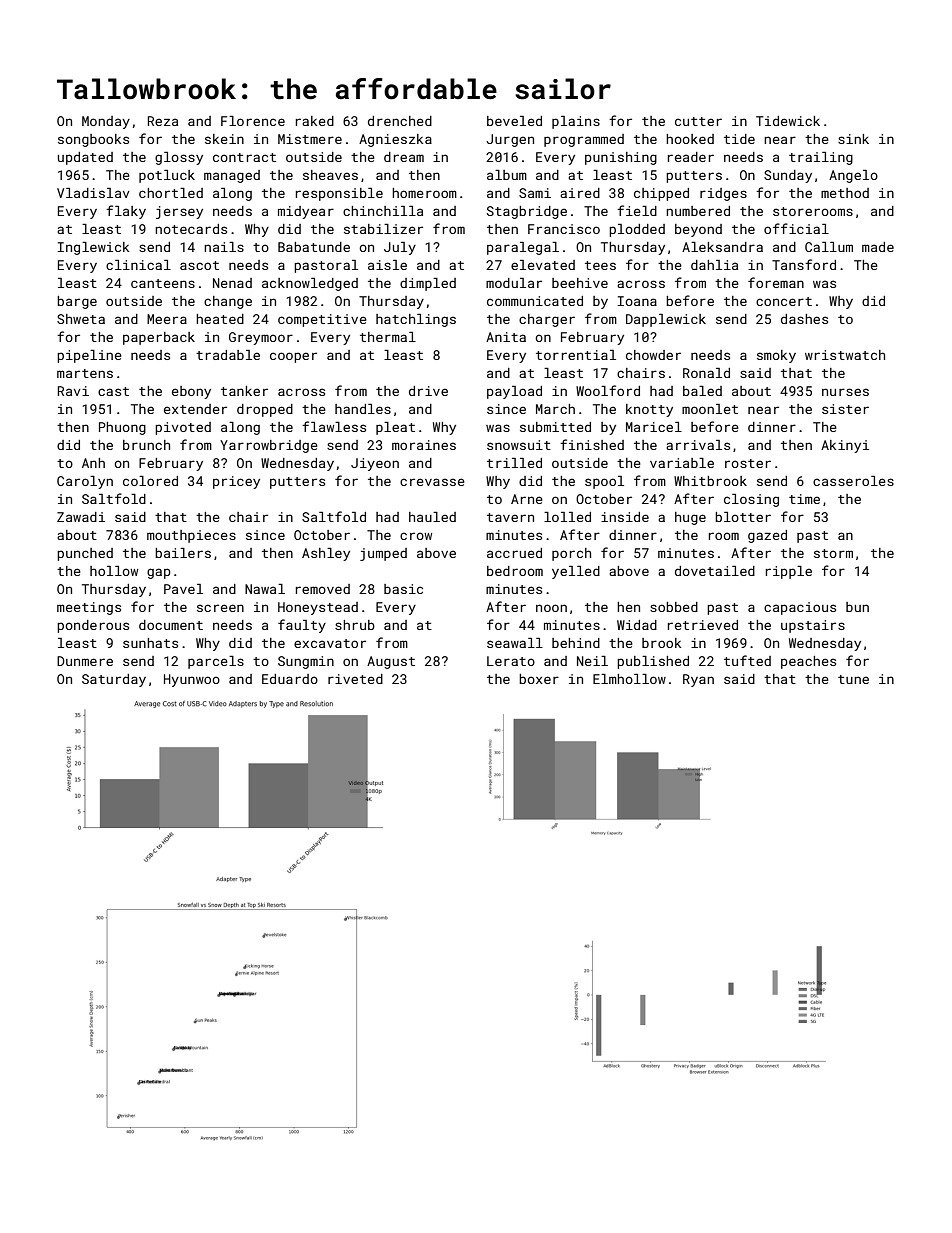 The width and height of the document is (952, 1233). Describe the element at coordinates (821, 158) in the document. I see `trailing` at that location.
